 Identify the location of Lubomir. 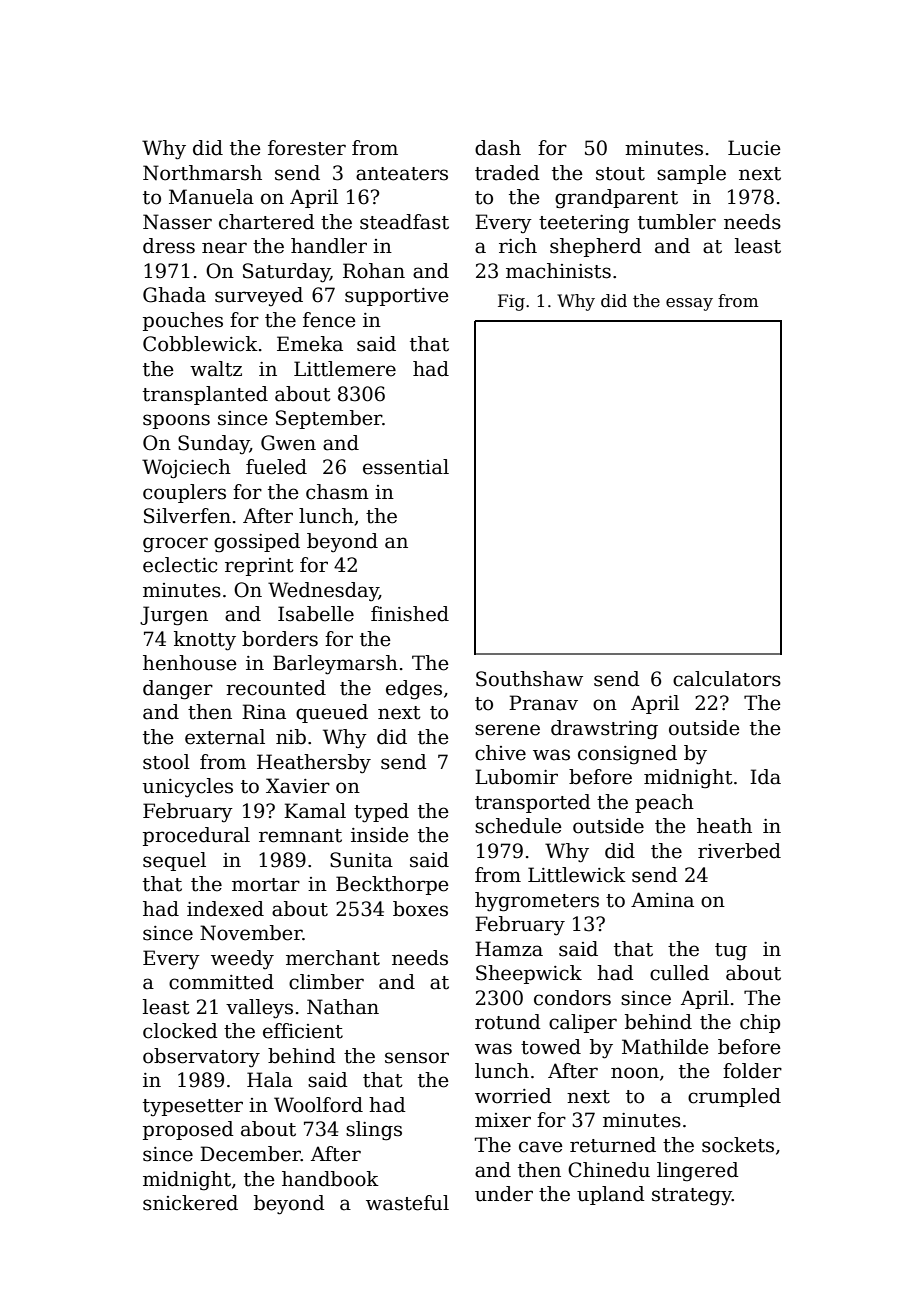
(516, 777).
